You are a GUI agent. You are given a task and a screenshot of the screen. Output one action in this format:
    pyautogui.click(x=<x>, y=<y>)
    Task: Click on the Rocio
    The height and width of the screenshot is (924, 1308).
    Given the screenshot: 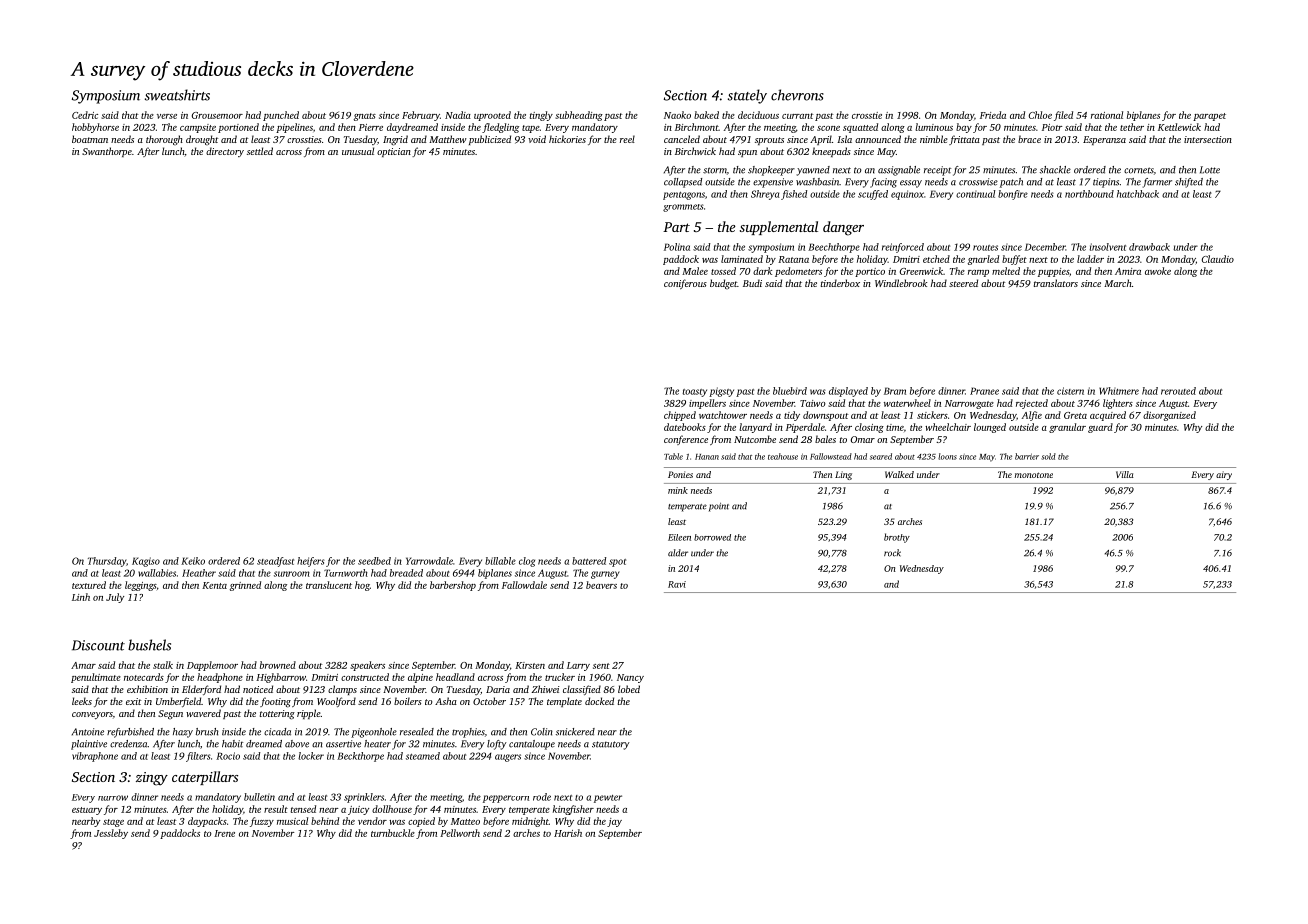 What is the action you would take?
    pyautogui.click(x=228, y=756)
